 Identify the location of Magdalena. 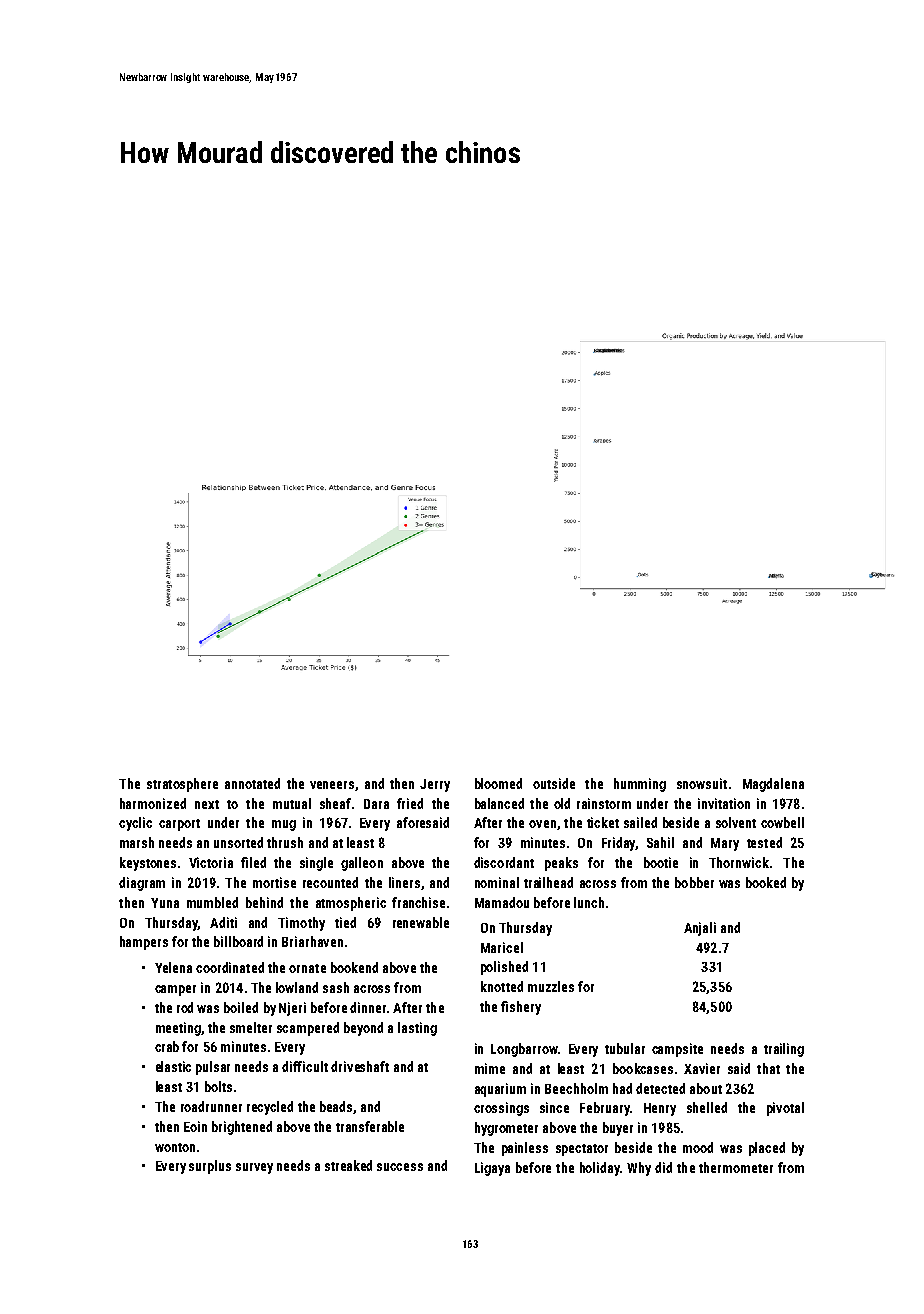
(773, 785).
